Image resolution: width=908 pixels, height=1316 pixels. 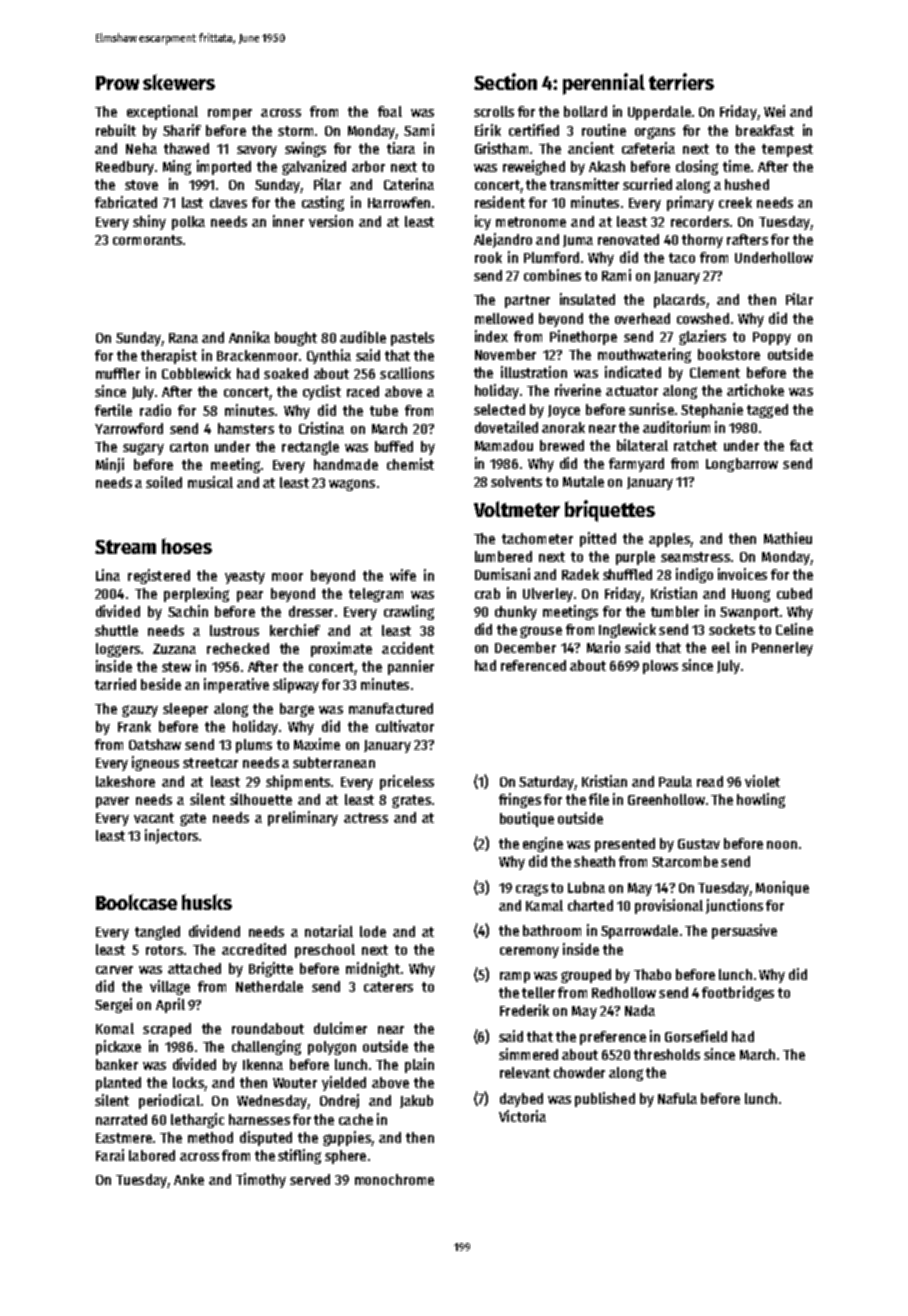 What do you see at coordinates (394, 1179) in the document?
I see `monochrome` at bounding box center [394, 1179].
